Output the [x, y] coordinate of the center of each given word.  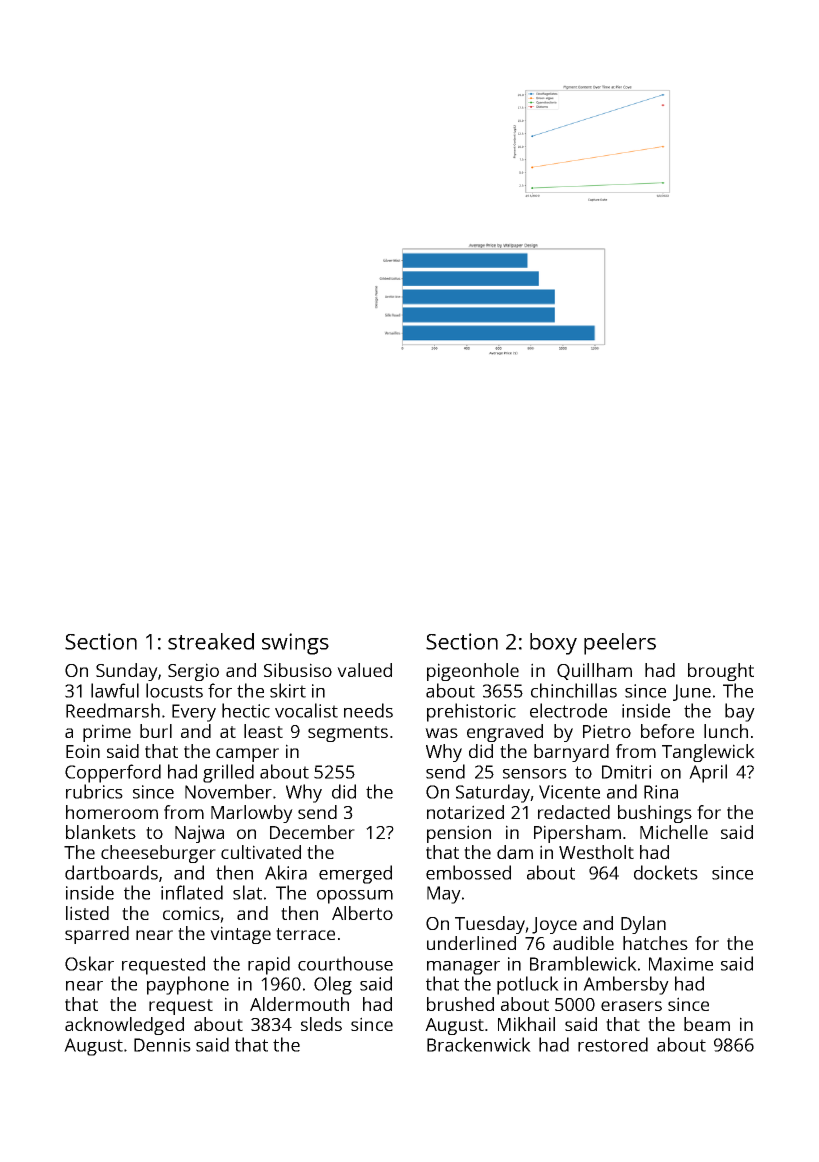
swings [295, 644]
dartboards [111, 872]
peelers [620, 644]
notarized [465, 812]
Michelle [674, 832]
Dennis [162, 1045]
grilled [228, 773]
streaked [211, 641]
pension [459, 834]
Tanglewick [708, 753]
